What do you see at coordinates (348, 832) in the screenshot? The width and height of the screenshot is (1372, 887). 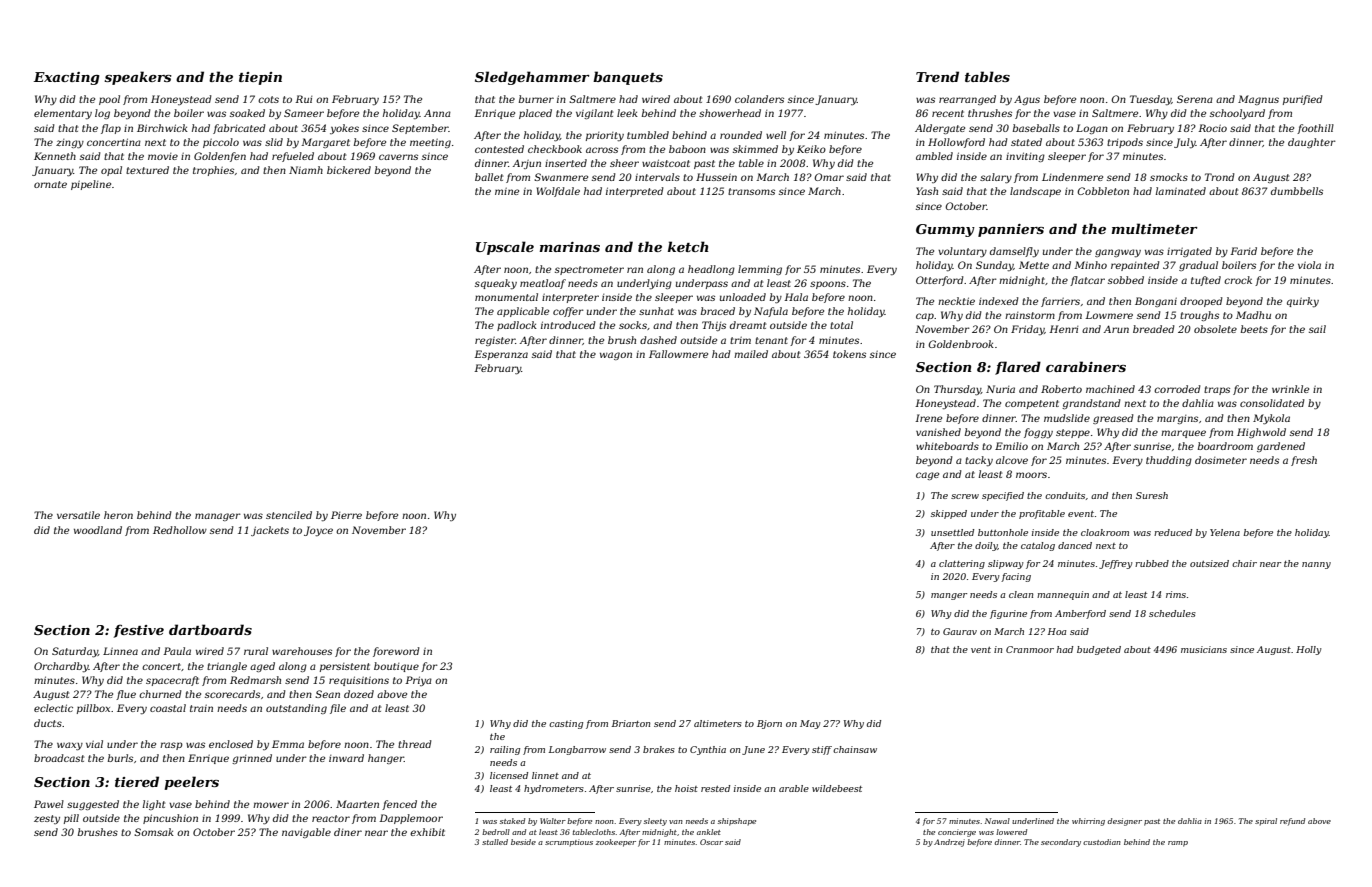 I see `diner` at bounding box center [348, 832].
